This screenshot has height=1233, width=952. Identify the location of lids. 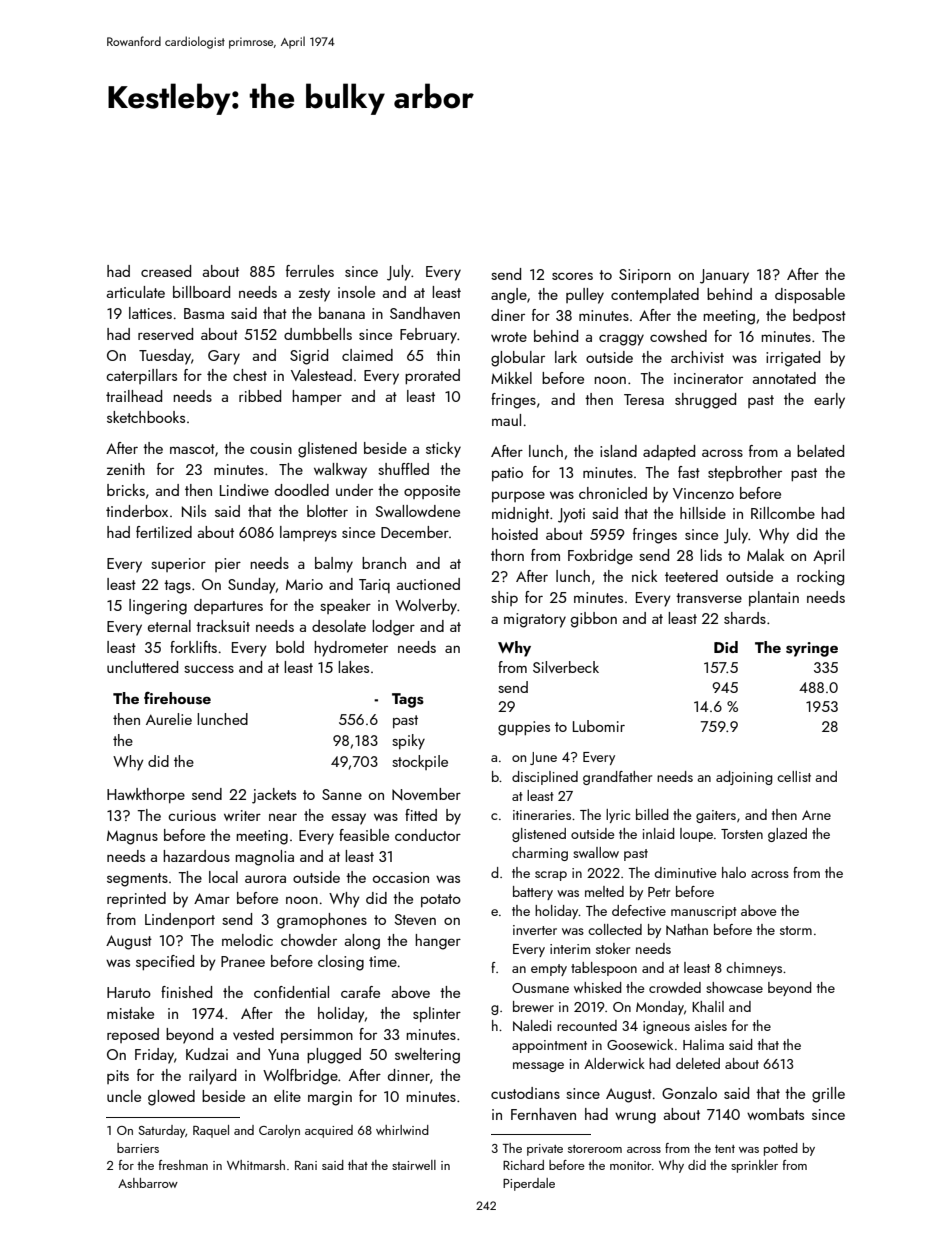
(711, 555).
